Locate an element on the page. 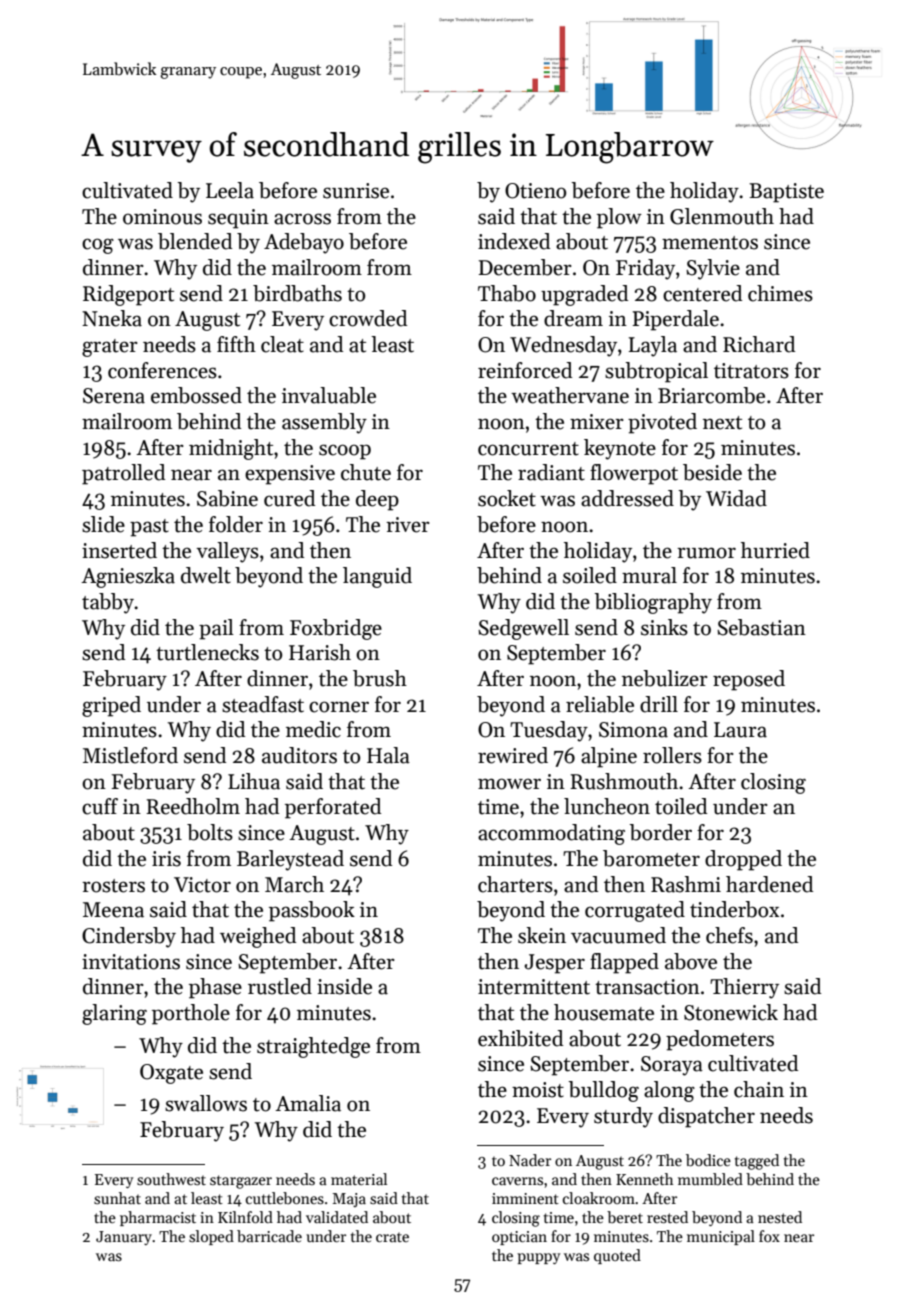  rewired is located at coordinates (513, 755).
